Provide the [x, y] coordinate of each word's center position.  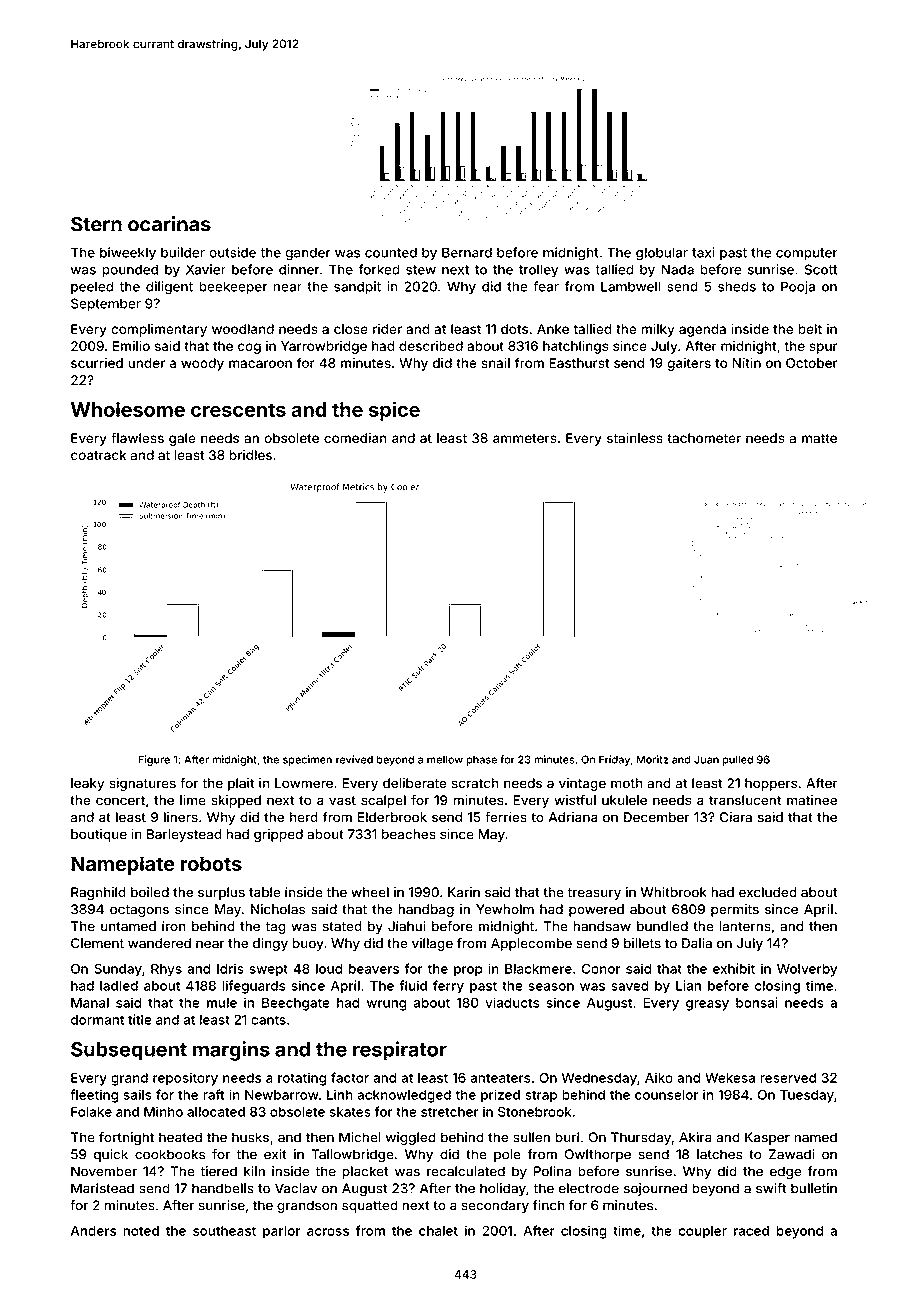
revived [354, 759]
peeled [92, 287]
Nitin [746, 363]
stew [421, 270]
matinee [812, 800]
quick [111, 1155]
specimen [307, 760]
